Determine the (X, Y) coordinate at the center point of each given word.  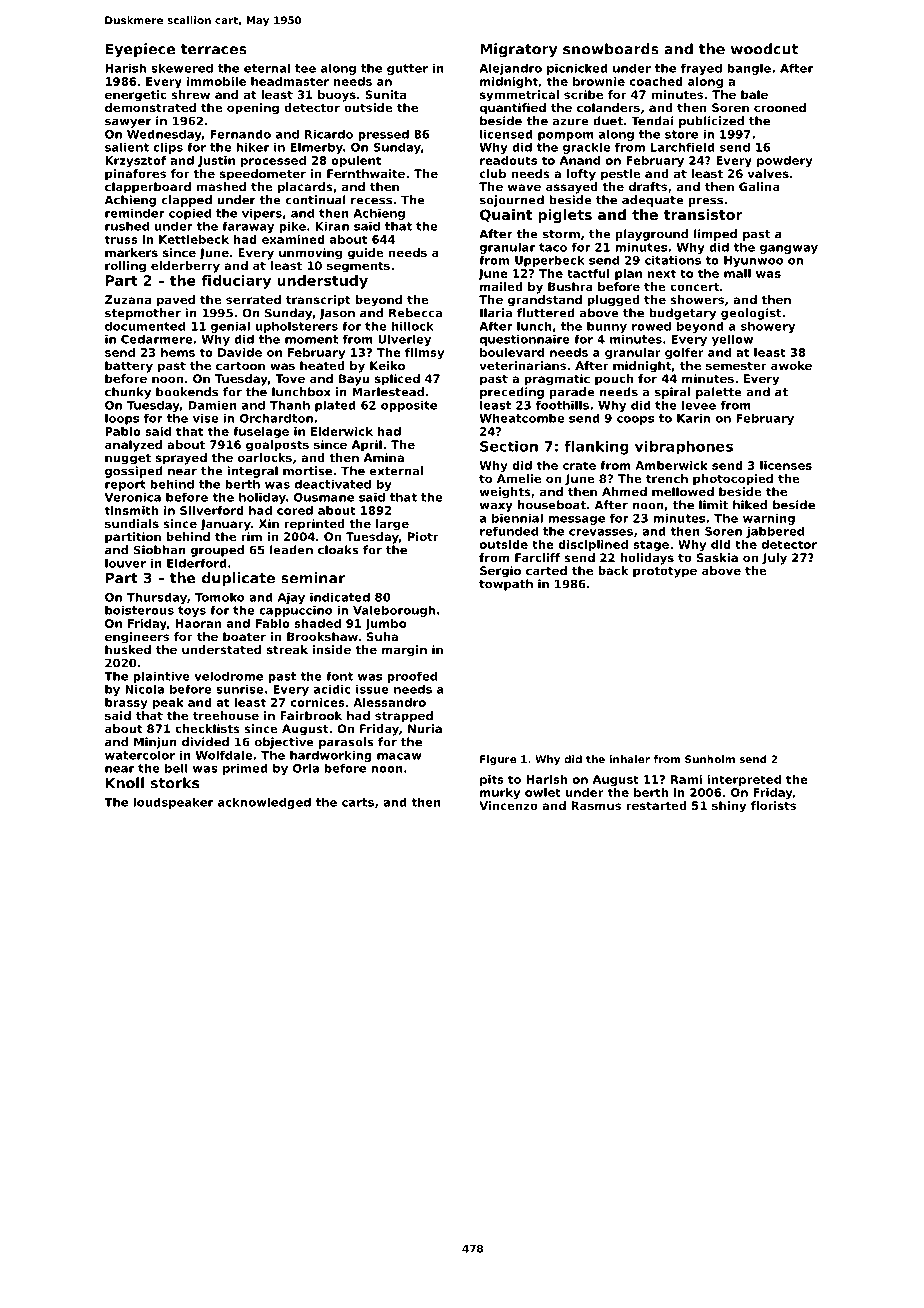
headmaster (290, 81)
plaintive (161, 677)
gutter (407, 69)
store (681, 134)
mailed (501, 286)
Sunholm (710, 759)
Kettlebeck (194, 239)
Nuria (425, 728)
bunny (607, 327)
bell (176, 768)
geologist (751, 314)
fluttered (546, 313)
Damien (212, 405)
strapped (404, 717)
